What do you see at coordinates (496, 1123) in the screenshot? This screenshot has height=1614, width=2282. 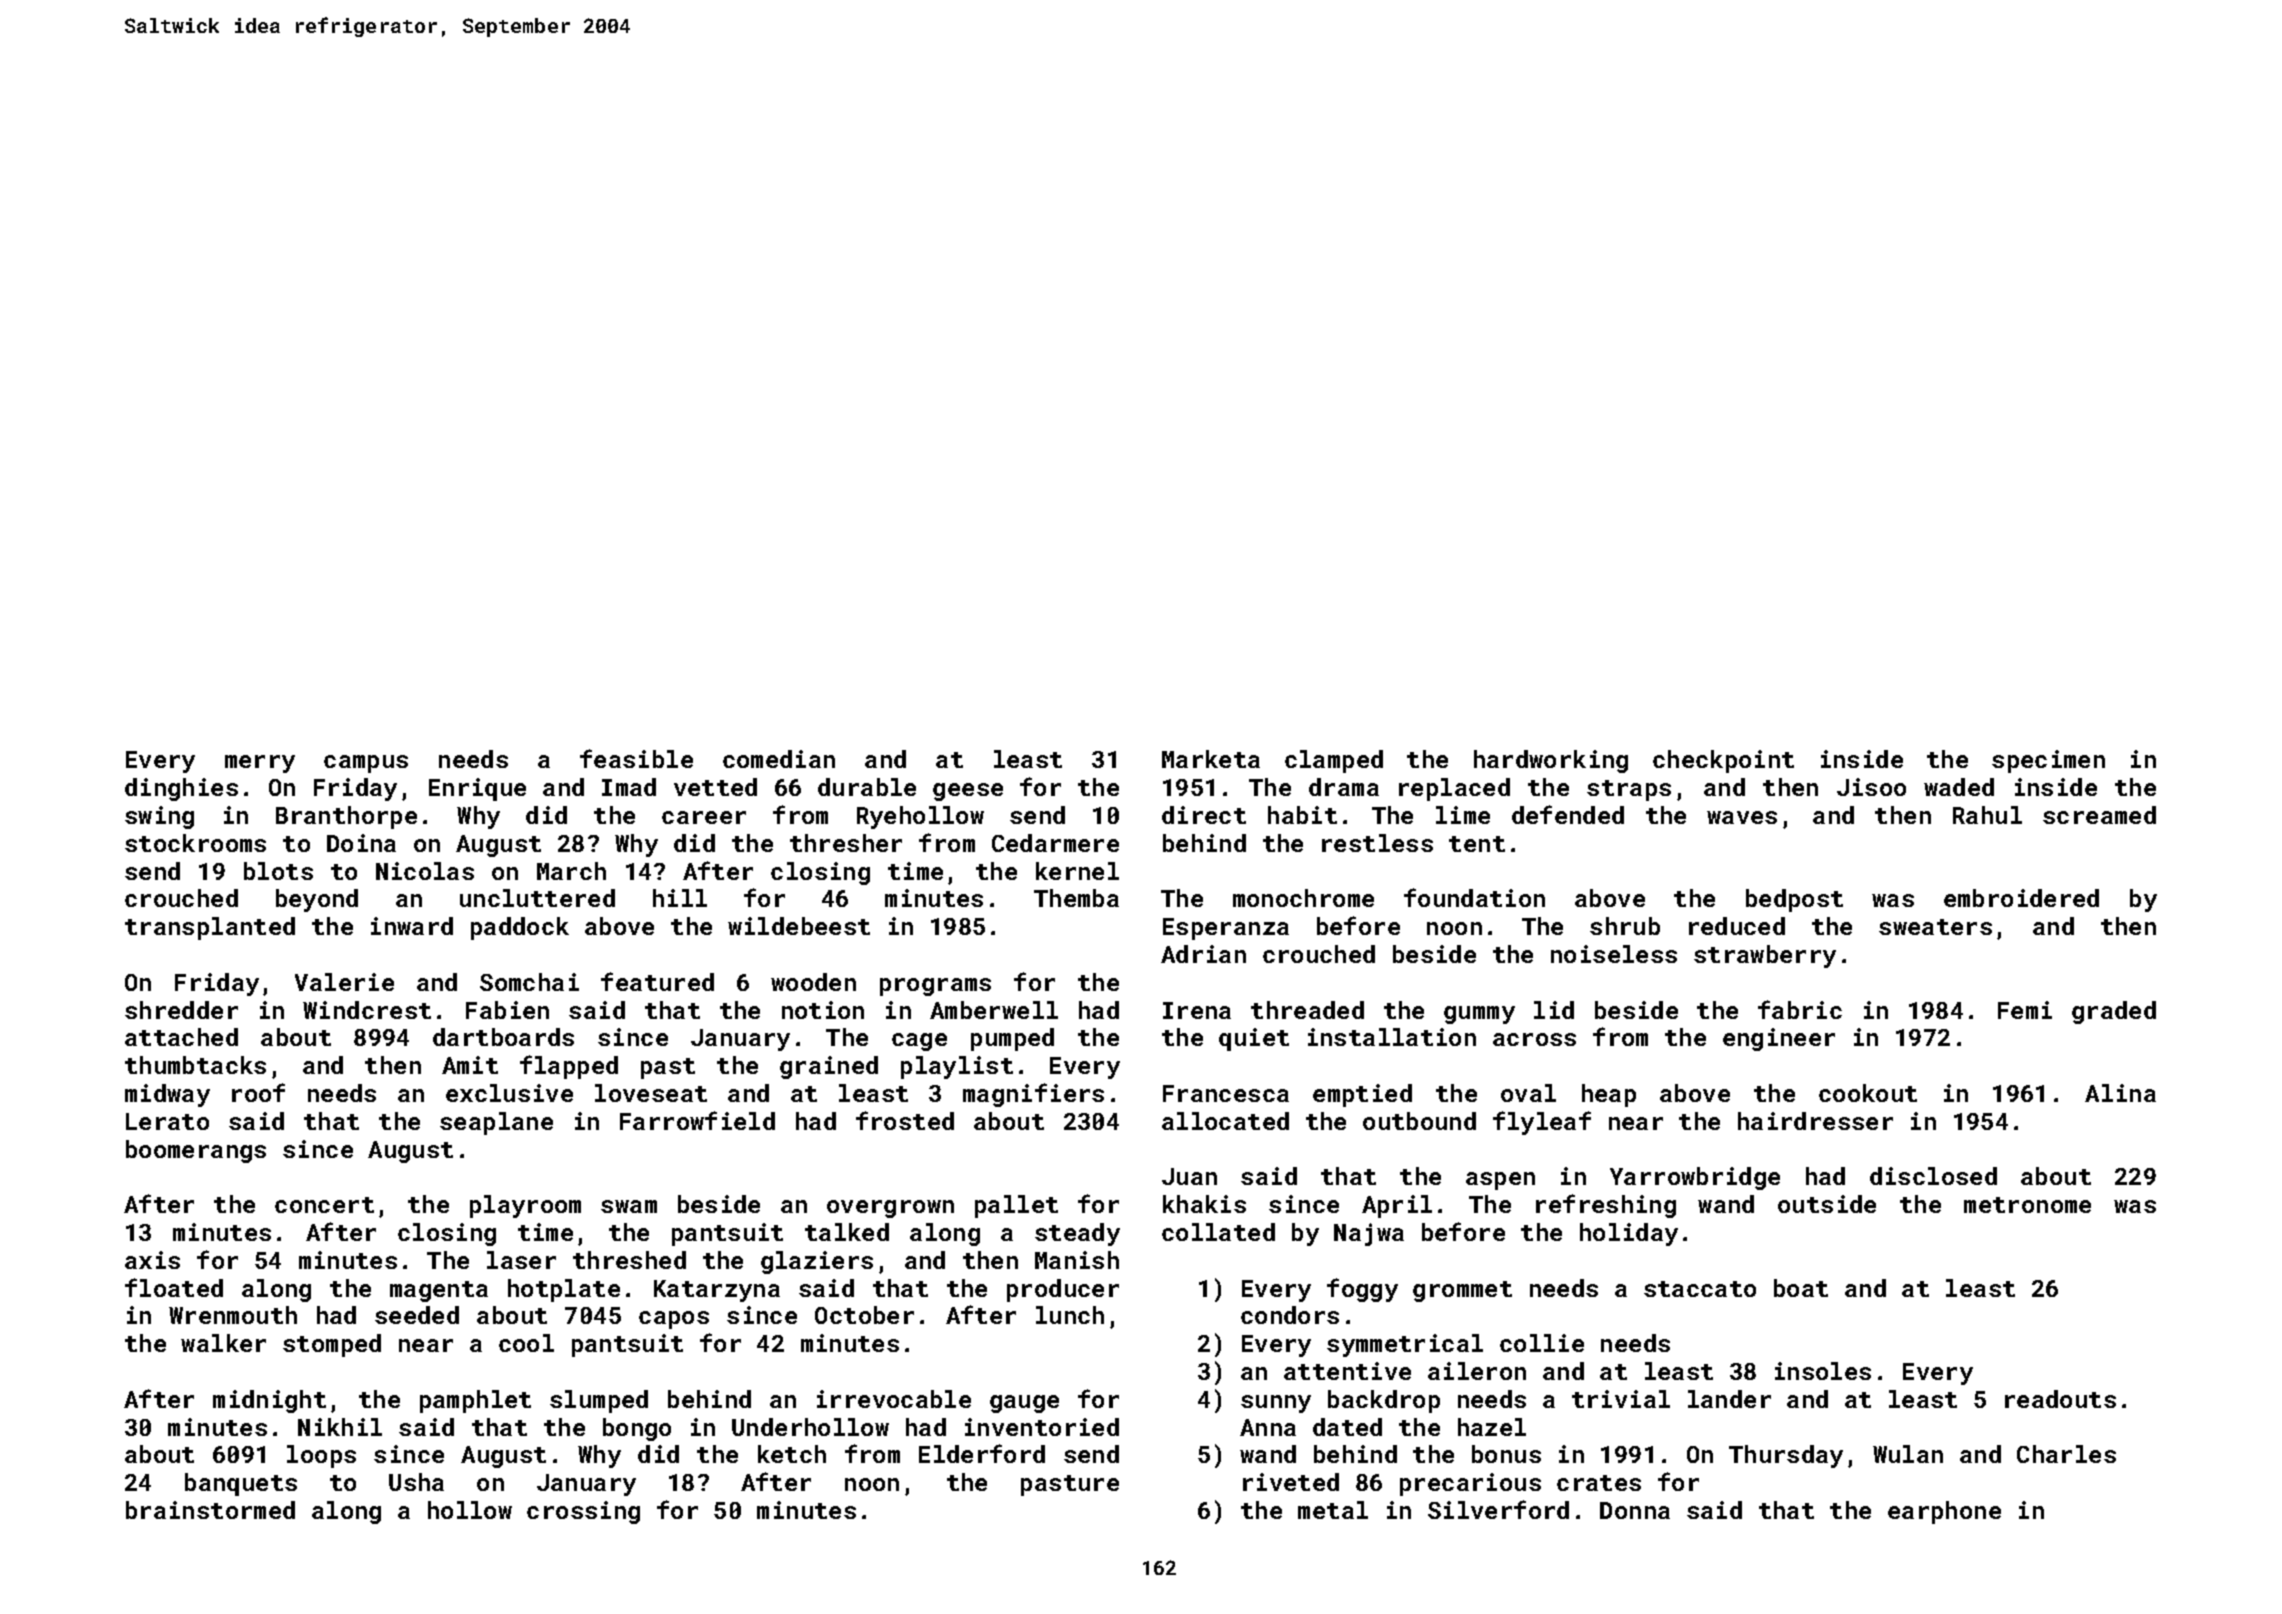 I see `seaplane` at bounding box center [496, 1123].
